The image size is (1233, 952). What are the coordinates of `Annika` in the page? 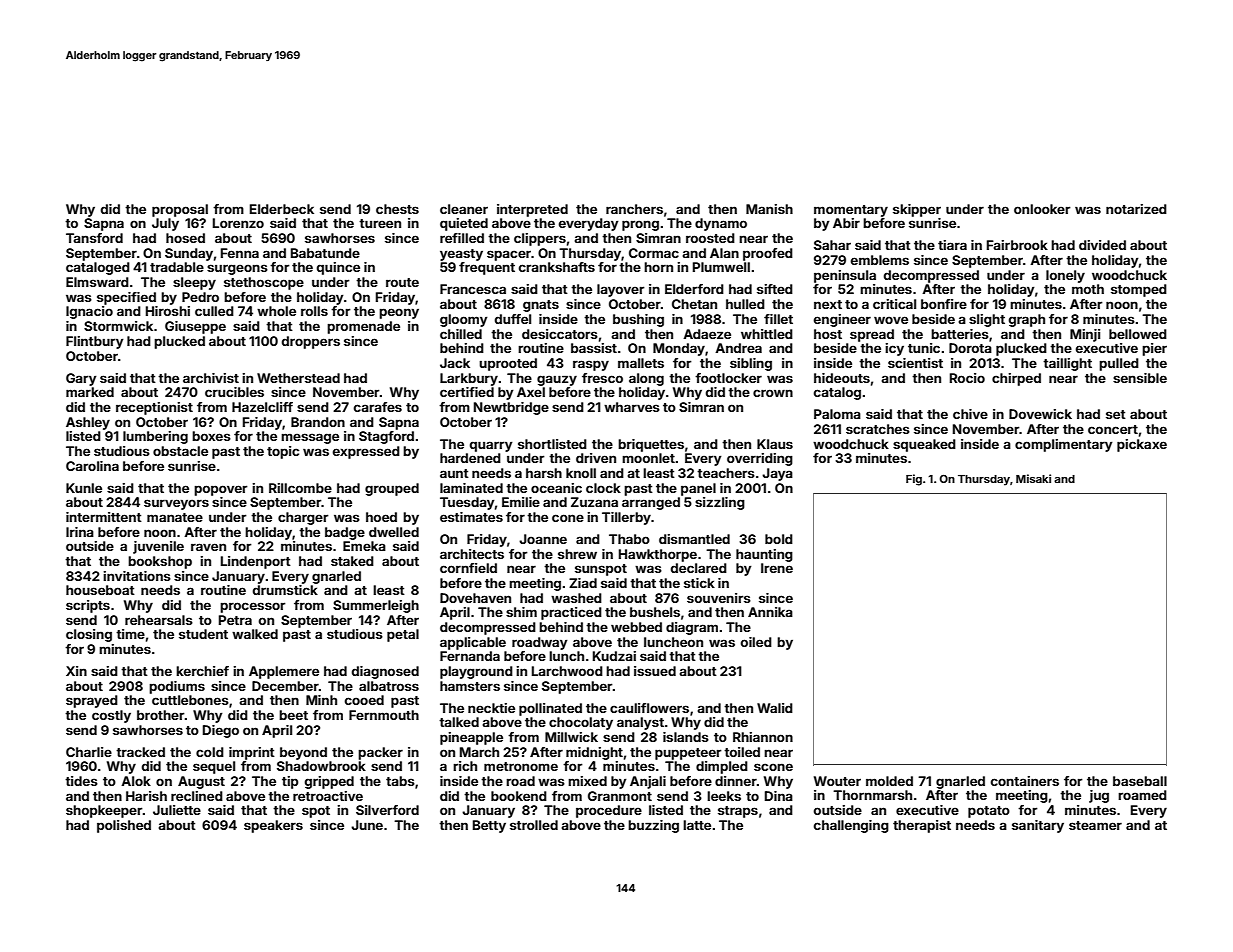 It's located at (770, 612).
